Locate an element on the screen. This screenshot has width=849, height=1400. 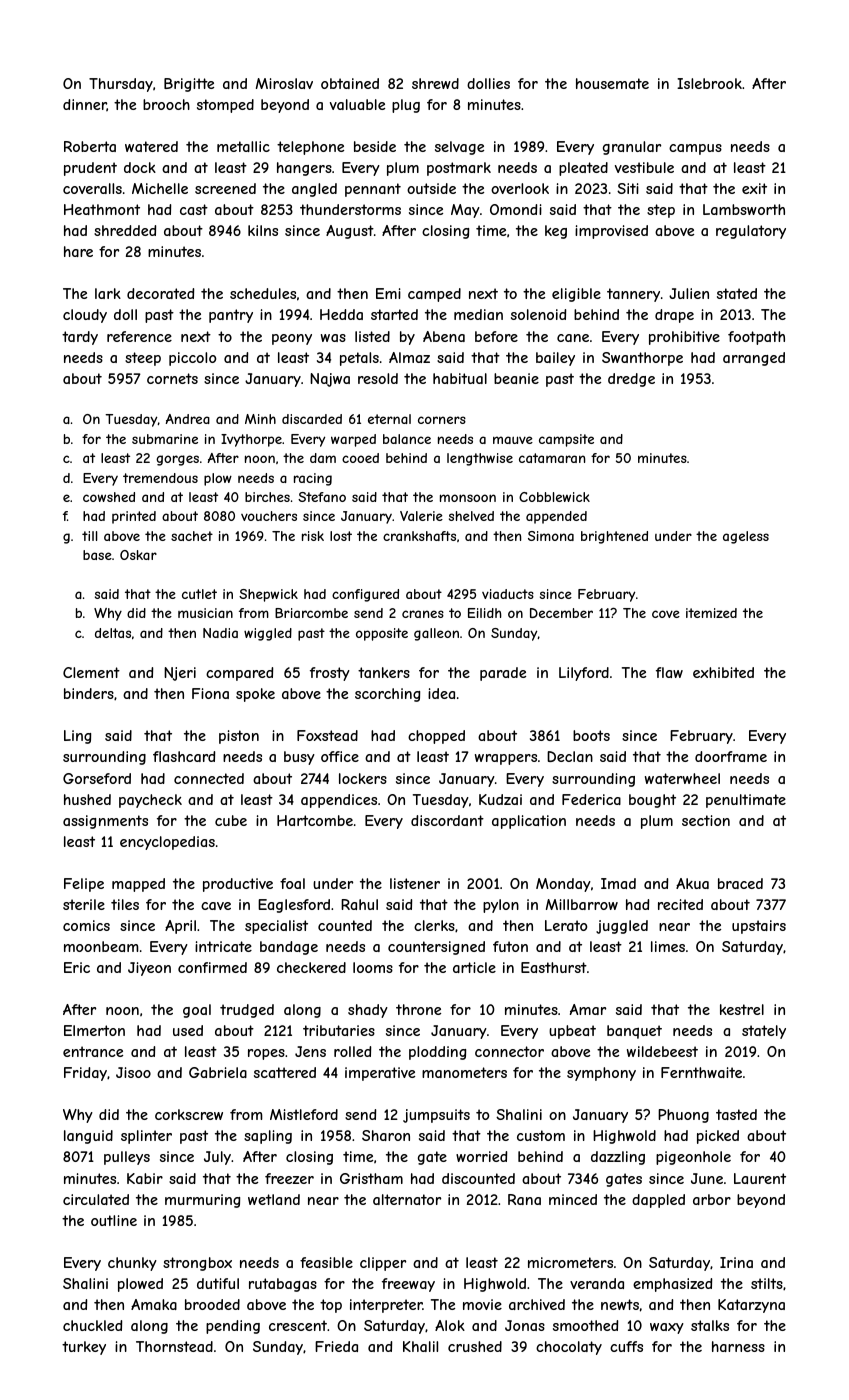
beanie is located at coordinates (516, 378).
